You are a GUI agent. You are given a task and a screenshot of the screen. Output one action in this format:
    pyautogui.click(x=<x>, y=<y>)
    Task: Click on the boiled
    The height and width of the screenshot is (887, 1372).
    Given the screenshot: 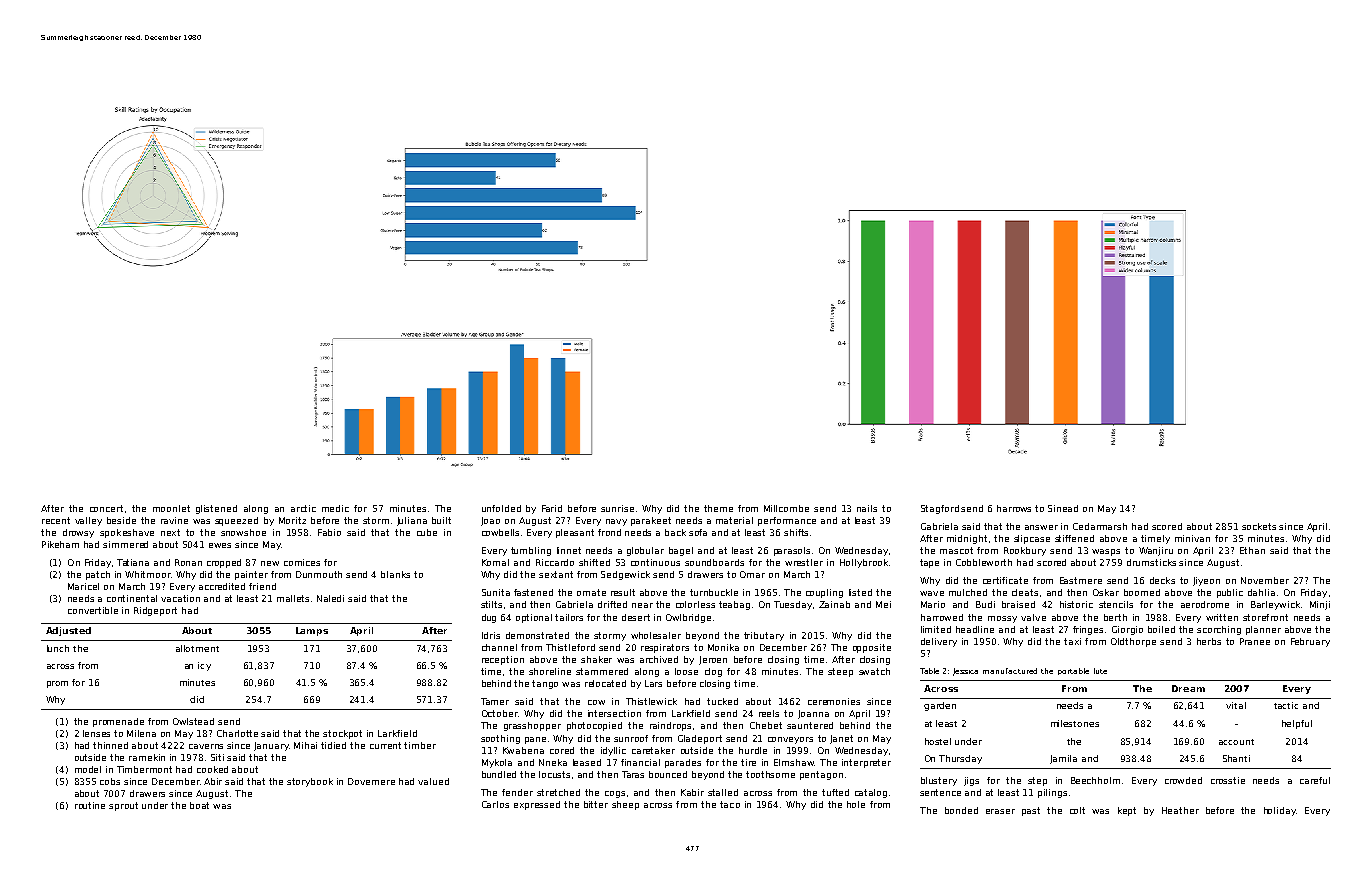 What is the action you would take?
    pyautogui.click(x=1161, y=629)
